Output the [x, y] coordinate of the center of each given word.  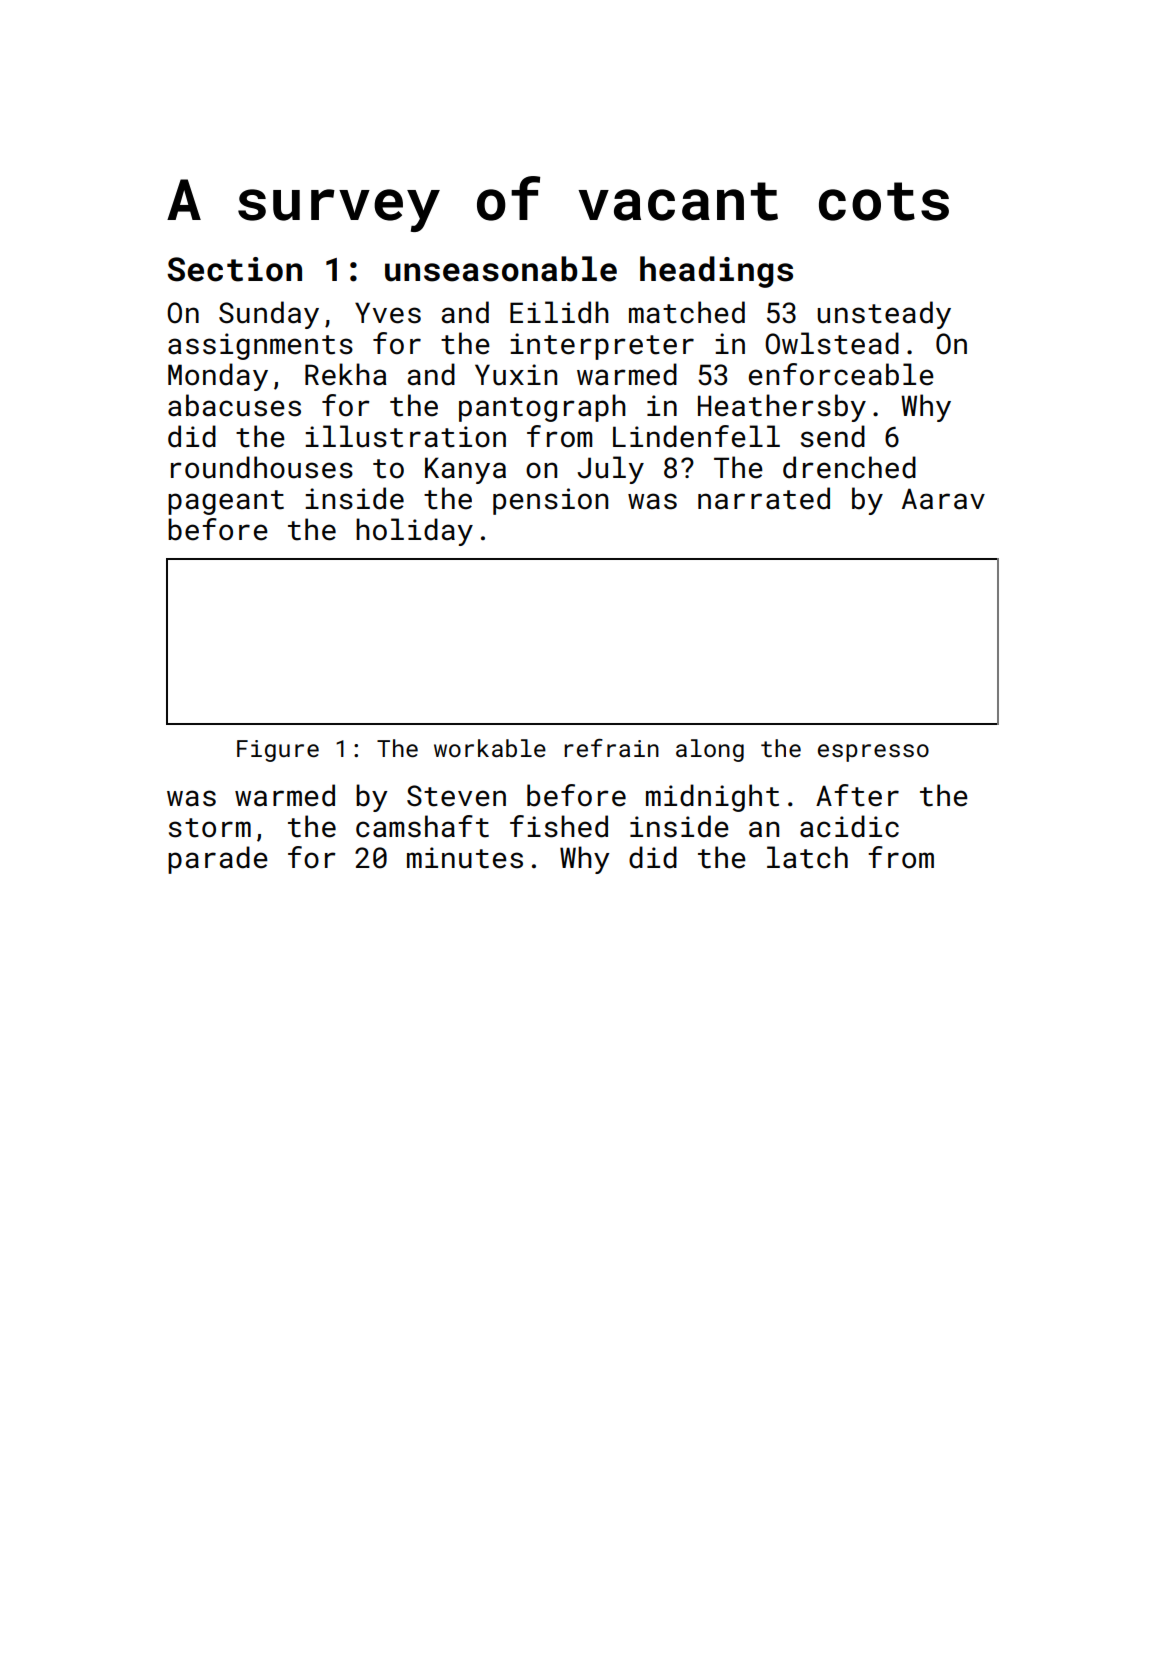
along [710, 750]
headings [716, 272]
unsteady [884, 315]
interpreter [602, 346]
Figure [278, 751]
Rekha [346, 374]
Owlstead [832, 343]
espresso [873, 753]
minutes [465, 858]
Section [234, 269]
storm [210, 828]
